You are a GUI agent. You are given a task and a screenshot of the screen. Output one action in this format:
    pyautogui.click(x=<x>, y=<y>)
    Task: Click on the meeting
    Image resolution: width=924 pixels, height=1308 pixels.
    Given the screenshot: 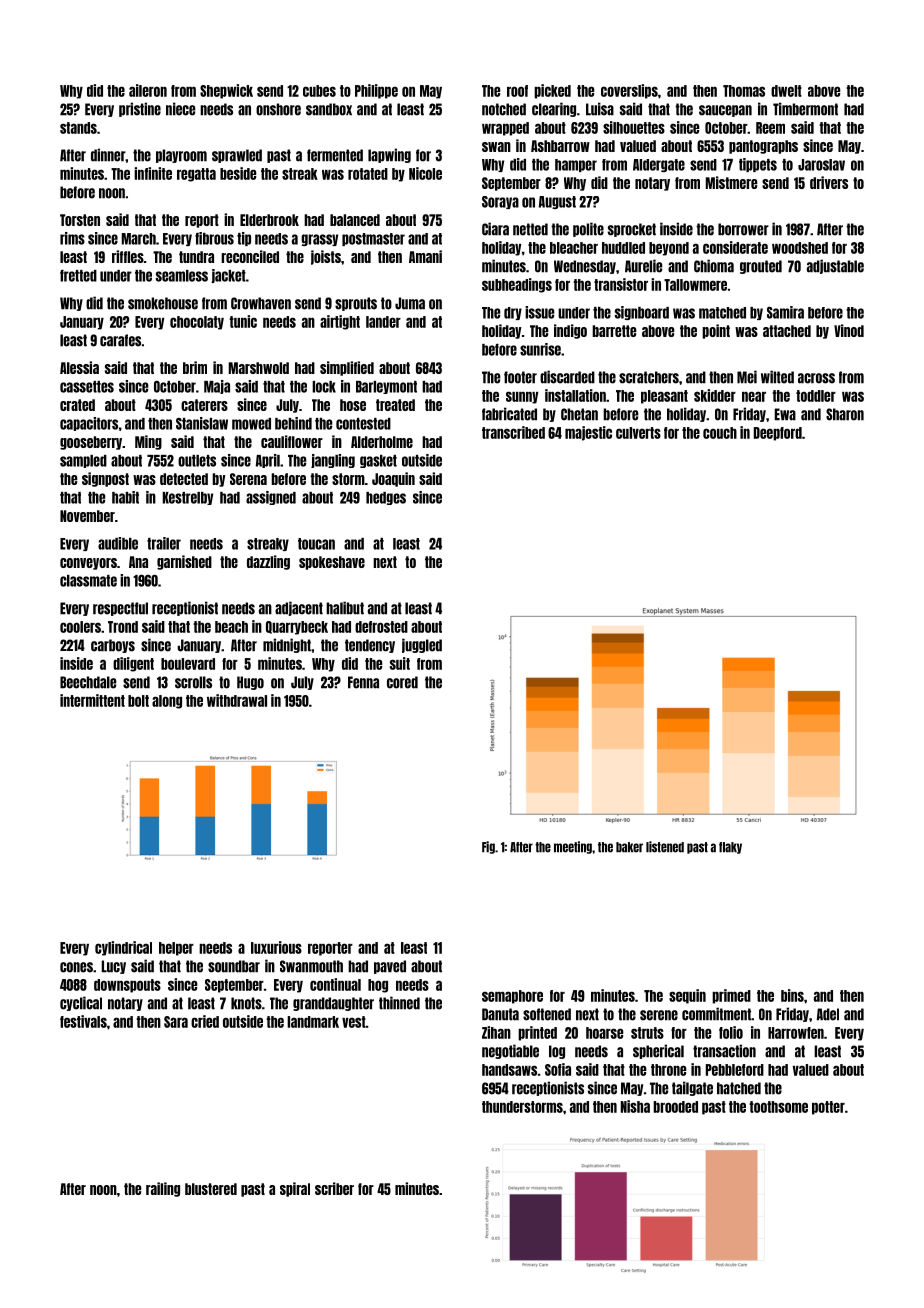 What is the action you would take?
    pyautogui.click(x=573, y=847)
